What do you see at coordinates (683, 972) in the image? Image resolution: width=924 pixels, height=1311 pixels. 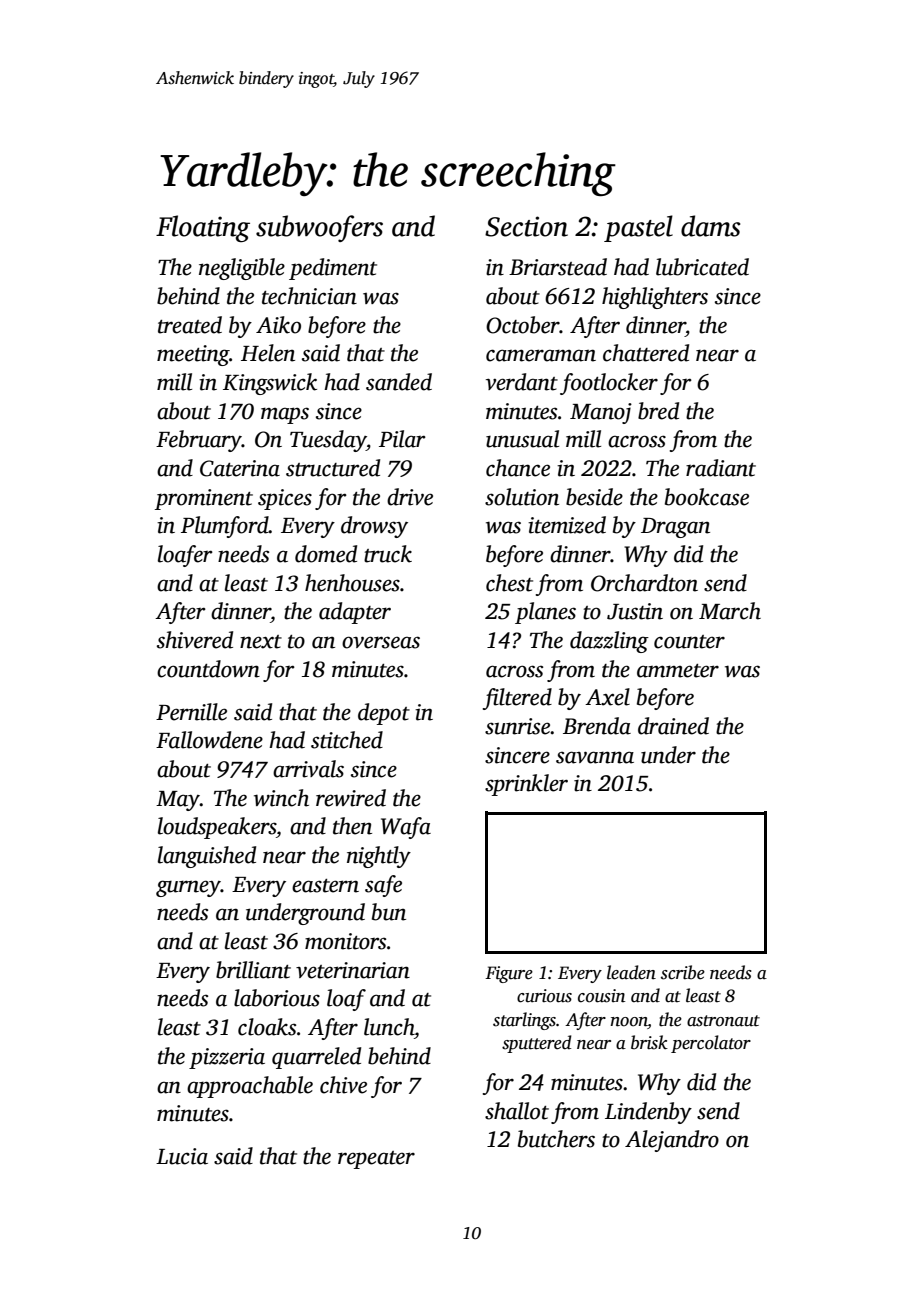 I see `scribe` at bounding box center [683, 972].
